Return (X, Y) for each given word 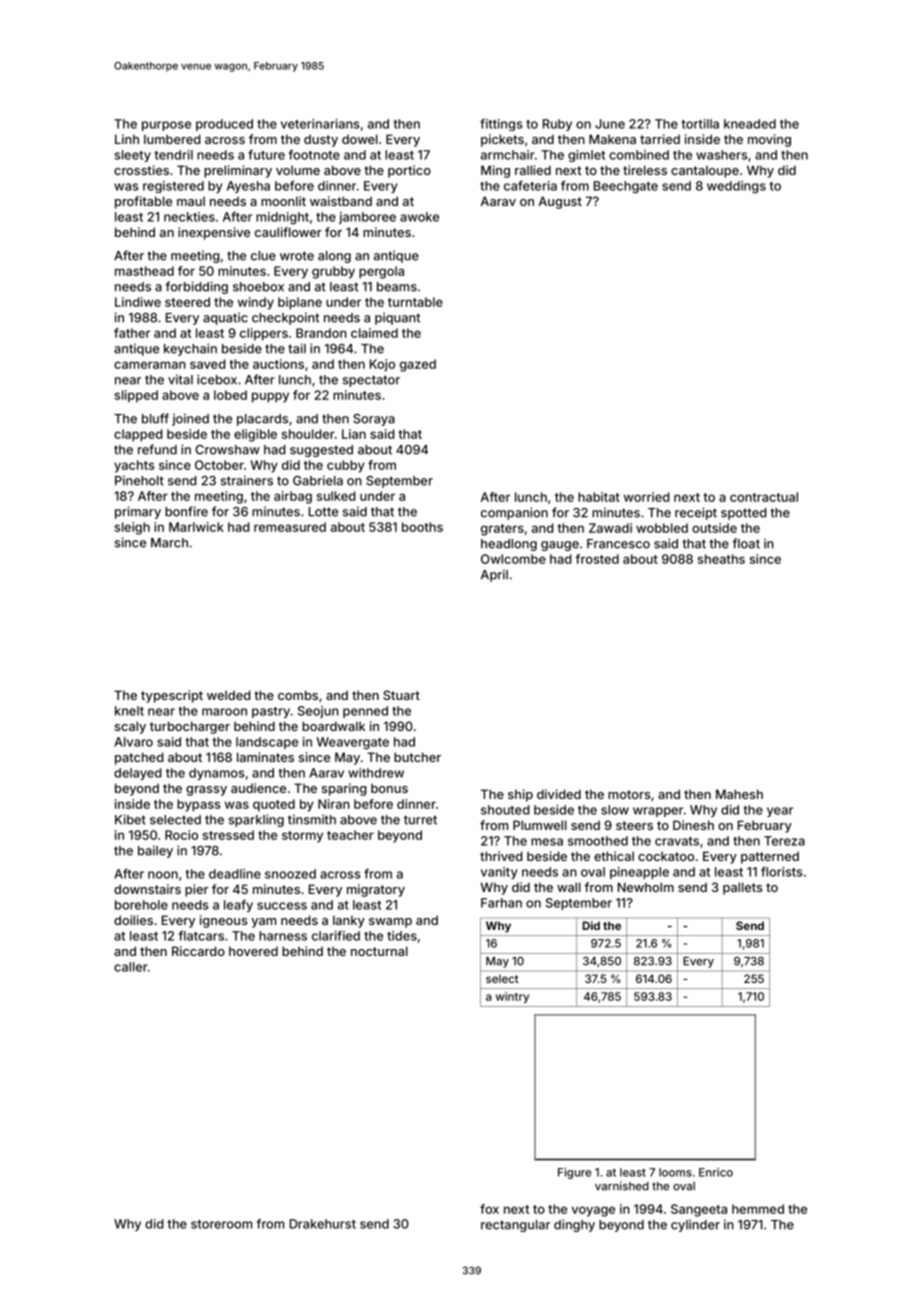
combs (298, 695)
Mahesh (739, 794)
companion (514, 513)
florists (782, 872)
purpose (166, 126)
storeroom (221, 1224)
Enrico (716, 1172)
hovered (253, 951)
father (132, 333)
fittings (501, 125)
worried (647, 497)
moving (769, 140)
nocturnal (379, 951)
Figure (574, 1173)
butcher (417, 757)
